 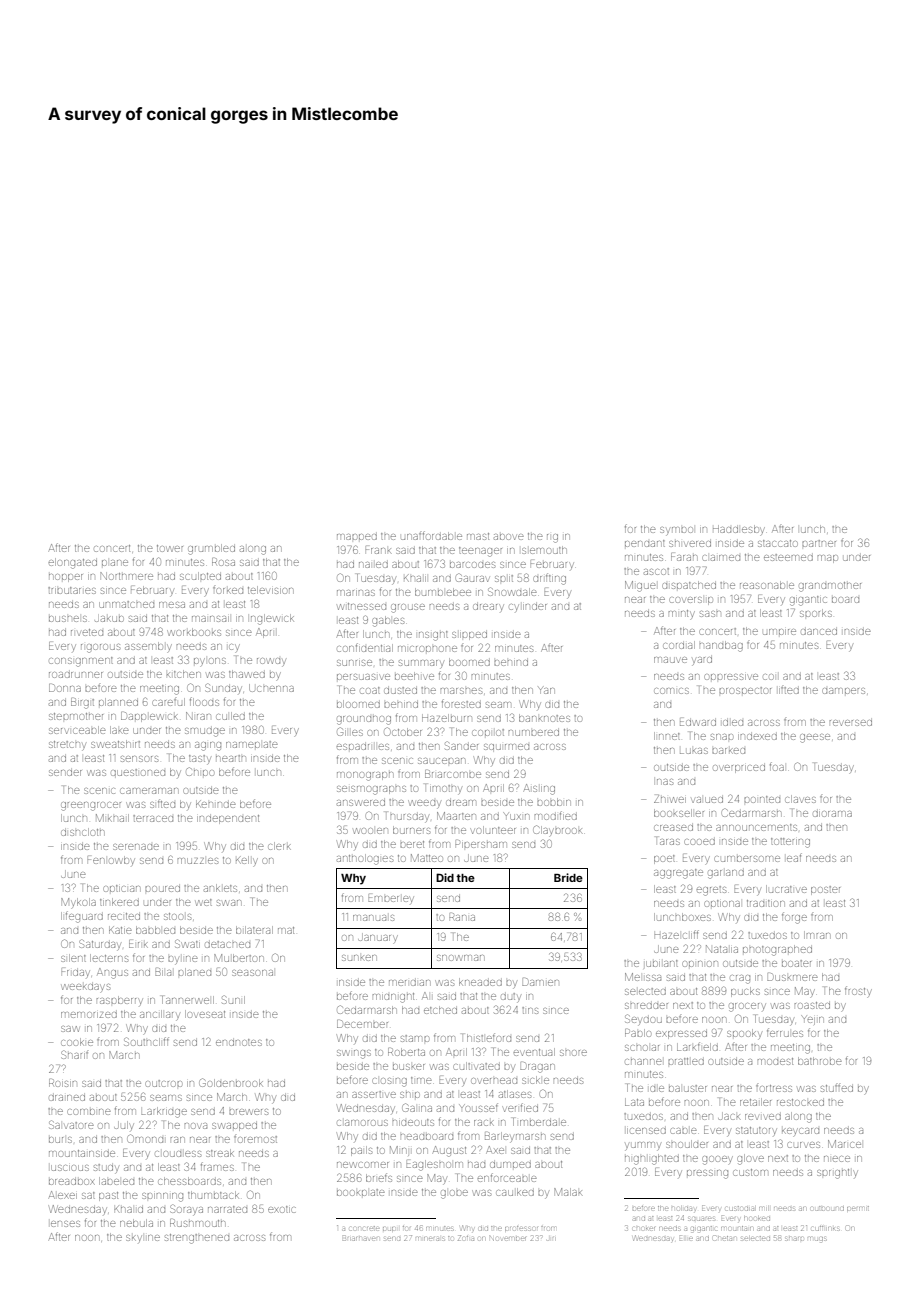 What do you see at coordinates (128, 1210) in the image?
I see `Khalid` at bounding box center [128, 1210].
